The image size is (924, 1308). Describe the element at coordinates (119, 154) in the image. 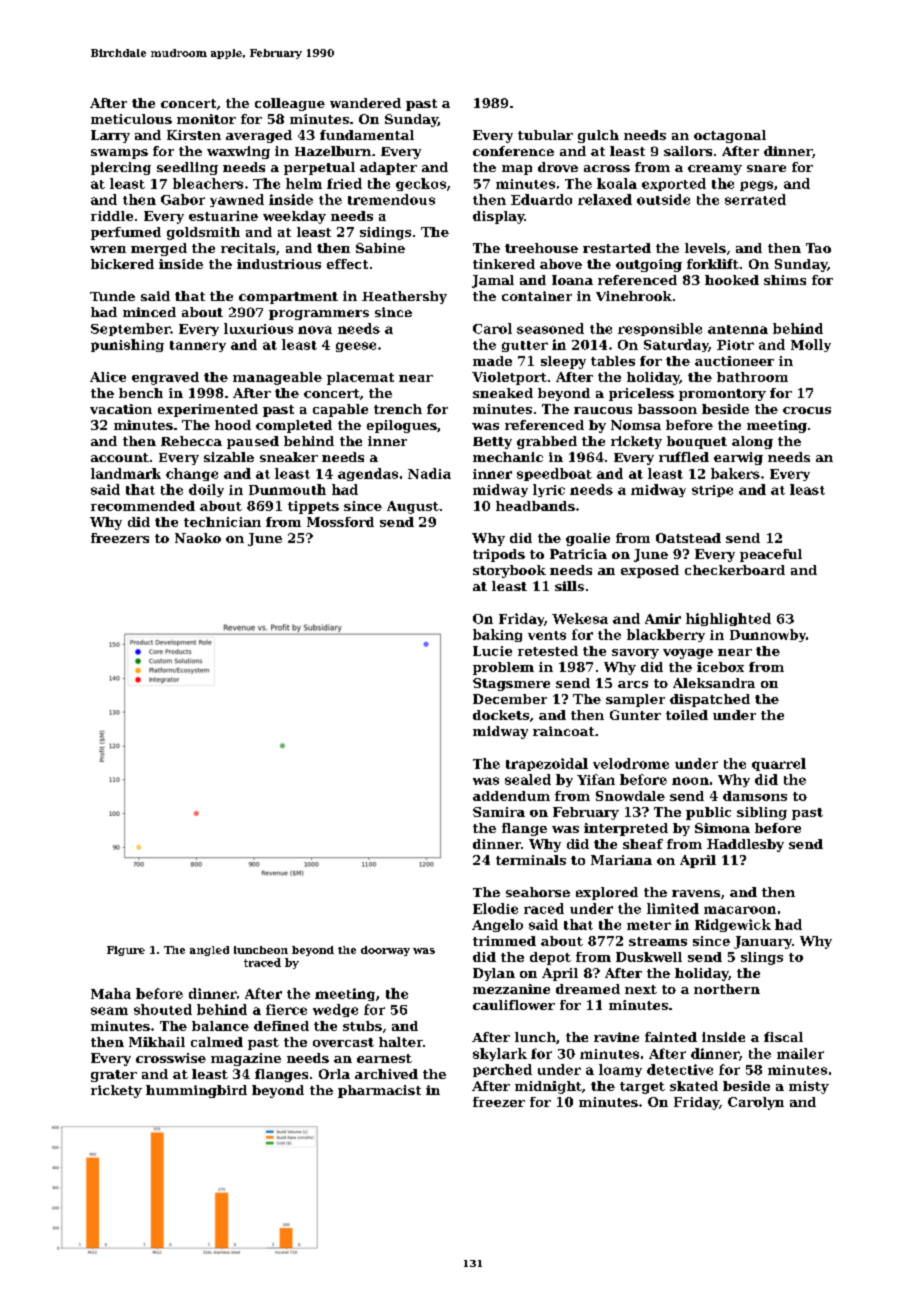

I see `swamps` at that location.
